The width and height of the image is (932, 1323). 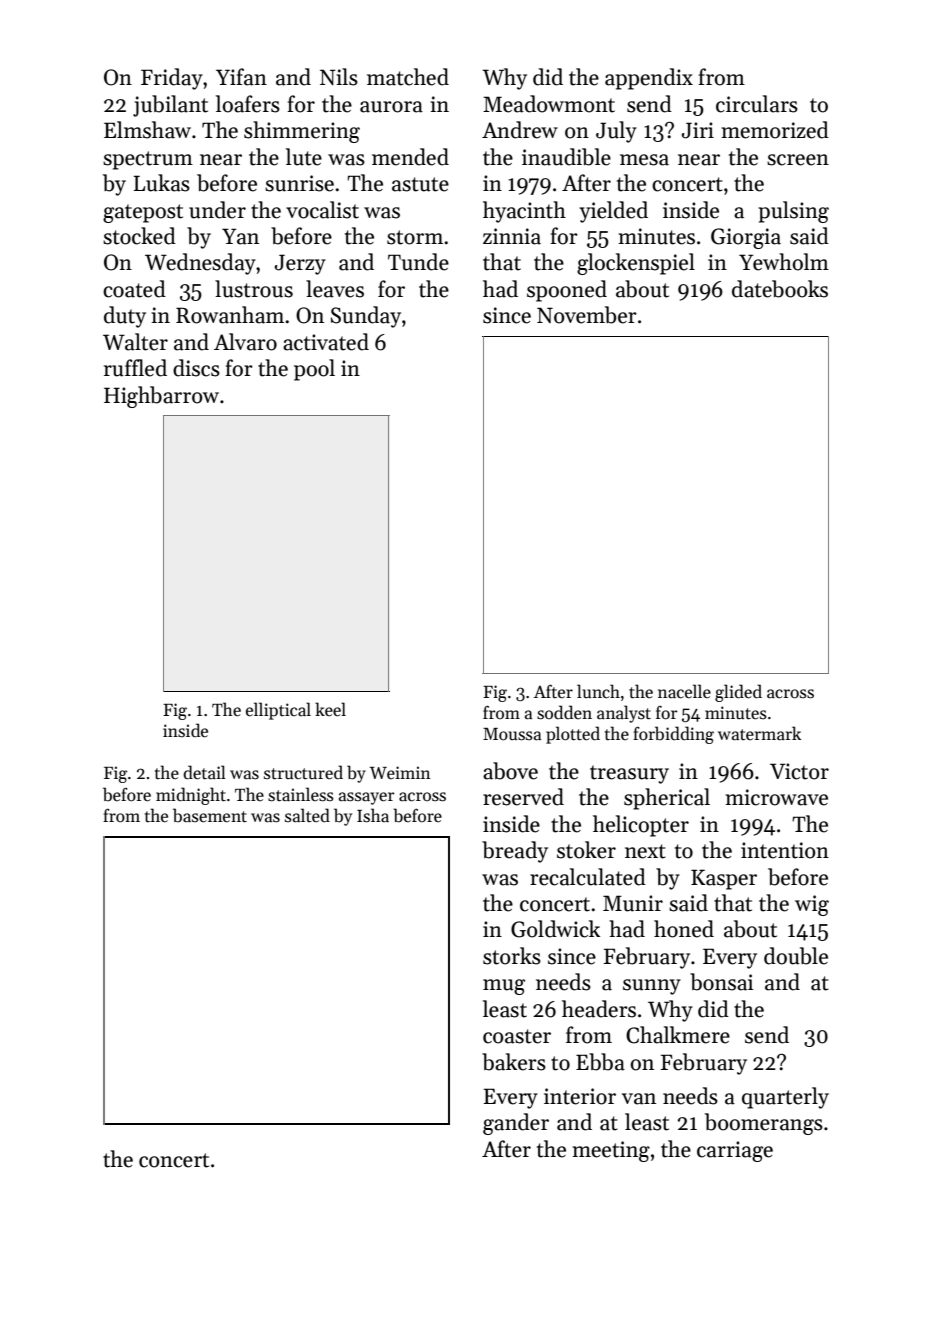 What do you see at coordinates (514, 1062) in the image?
I see `bakers` at bounding box center [514, 1062].
